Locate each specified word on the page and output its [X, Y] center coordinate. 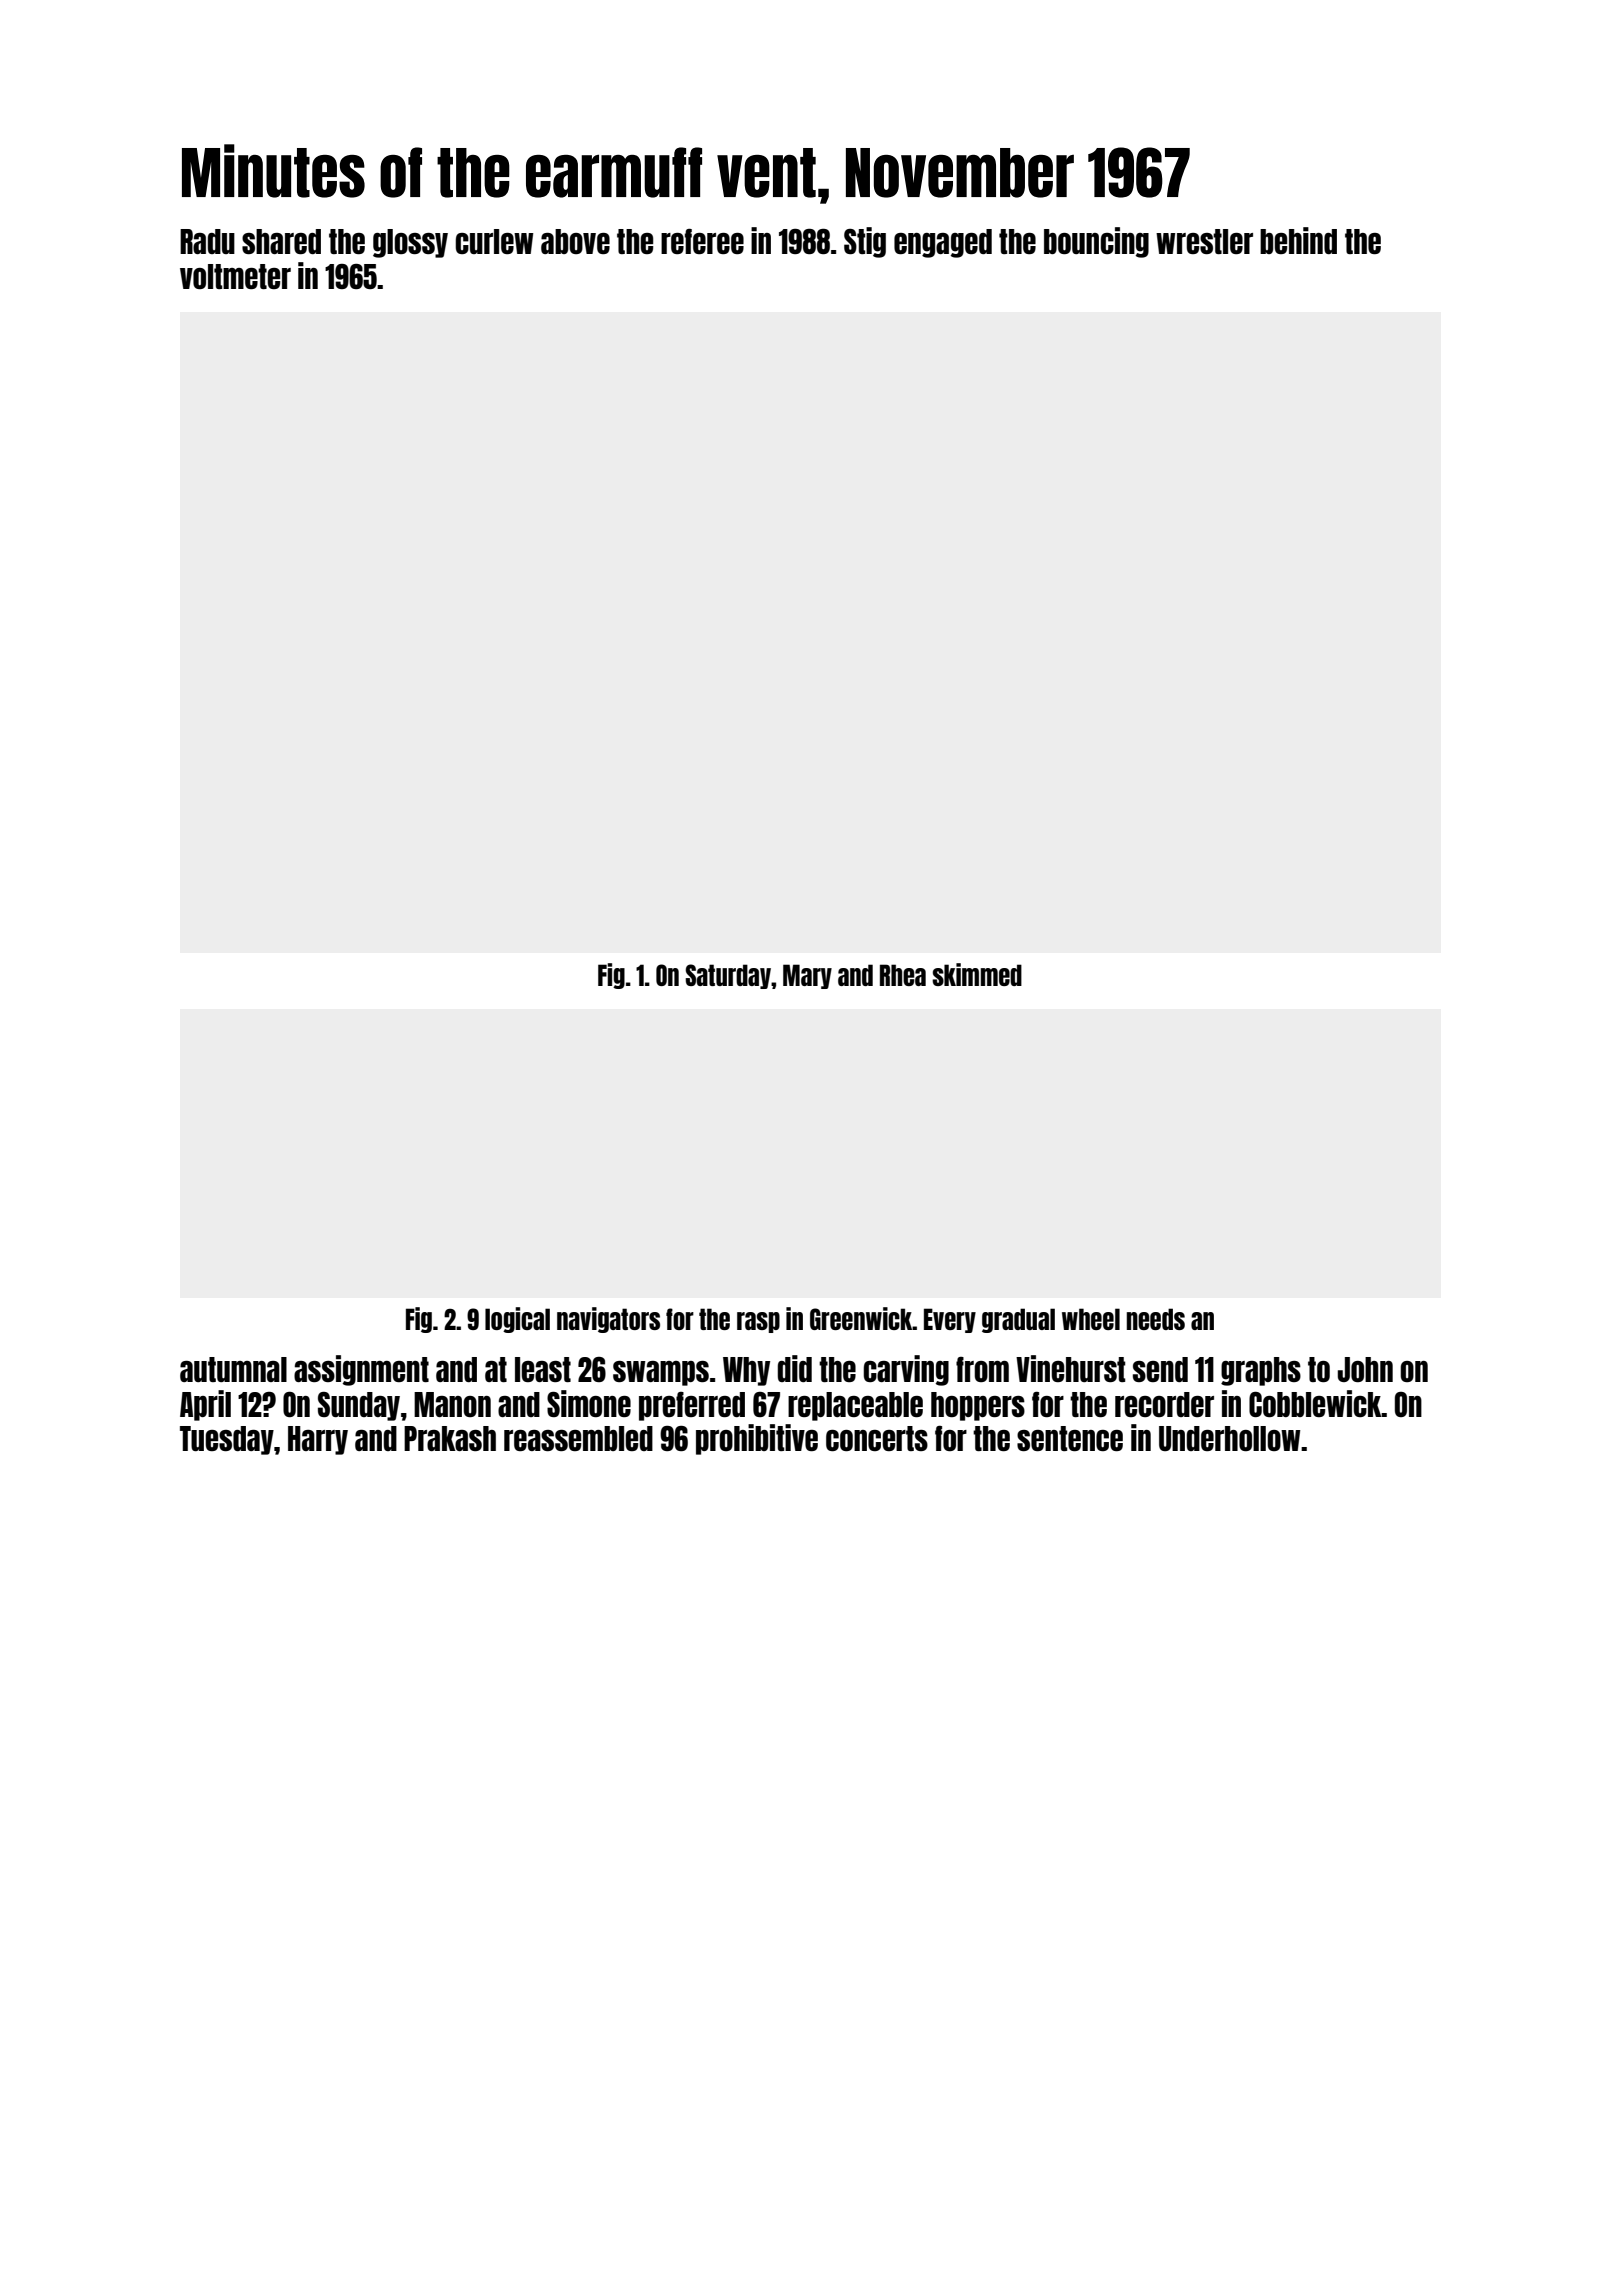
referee [702, 241]
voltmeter [235, 276]
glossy [410, 243]
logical [517, 1320]
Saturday [728, 976]
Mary [807, 976]
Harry [318, 1440]
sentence [1070, 1438]
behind [1298, 240]
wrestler [1204, 241]
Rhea [903, 975]
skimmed [977, 974]
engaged [943, 243]
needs [1156, 1319]
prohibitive [757, 1439]
